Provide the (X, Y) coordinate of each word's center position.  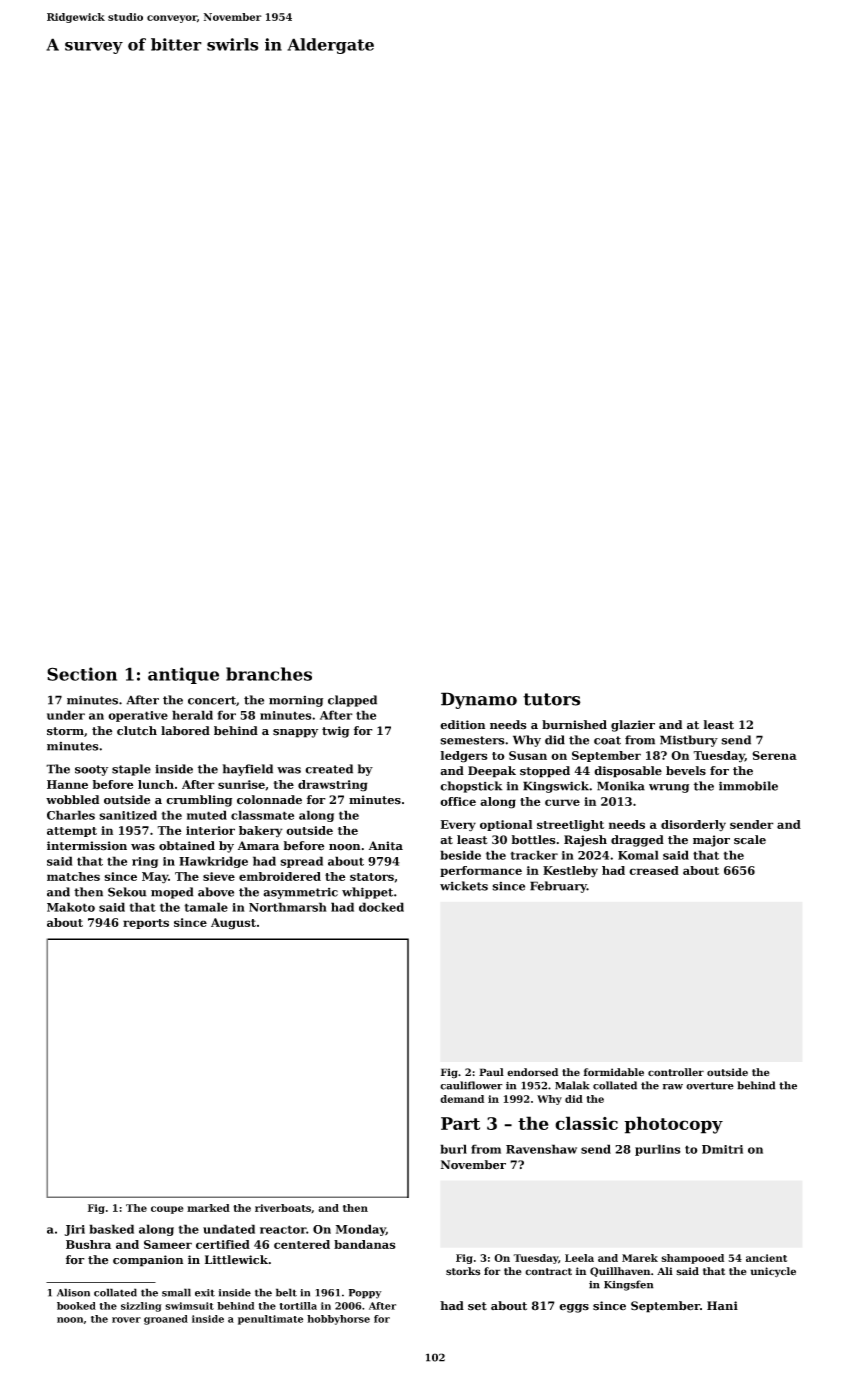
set (477, 1306)
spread (301, 862)
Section (82, 674)
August (233, 924)
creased (654, 870)
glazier (633, 726)
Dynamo (479, 700)
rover (126, 1320)
